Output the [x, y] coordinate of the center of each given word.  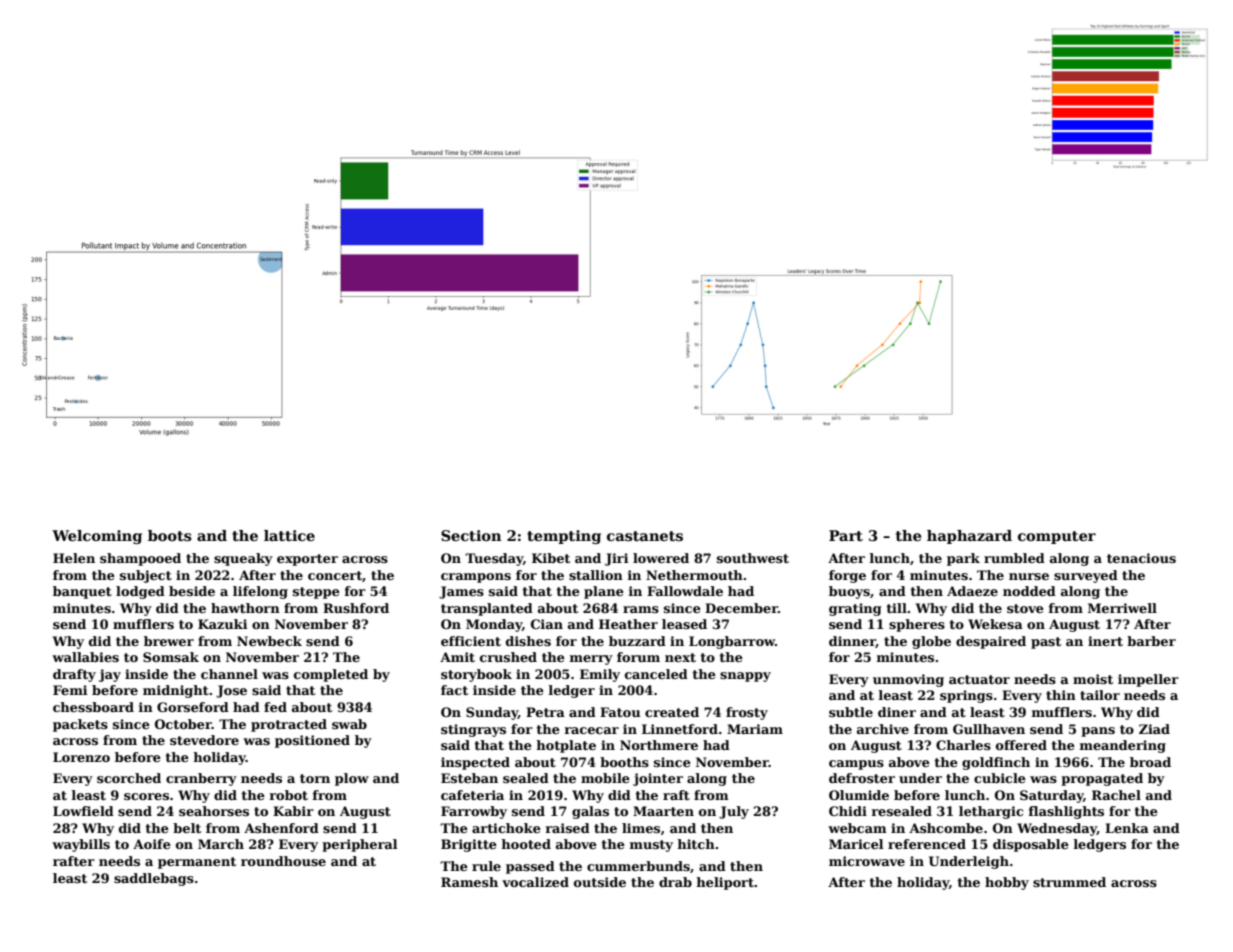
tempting [564, 537]
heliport [725, 883]
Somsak [171, 657]
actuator [979, 679]
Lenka [1127, 828]
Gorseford [193, 707]
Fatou [620, 712]
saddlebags [154, 879]
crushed [508, 657]
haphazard [969, 537]
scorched [129, 778]
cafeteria [472, 795]
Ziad [1154, 729]
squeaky [243, 559]
